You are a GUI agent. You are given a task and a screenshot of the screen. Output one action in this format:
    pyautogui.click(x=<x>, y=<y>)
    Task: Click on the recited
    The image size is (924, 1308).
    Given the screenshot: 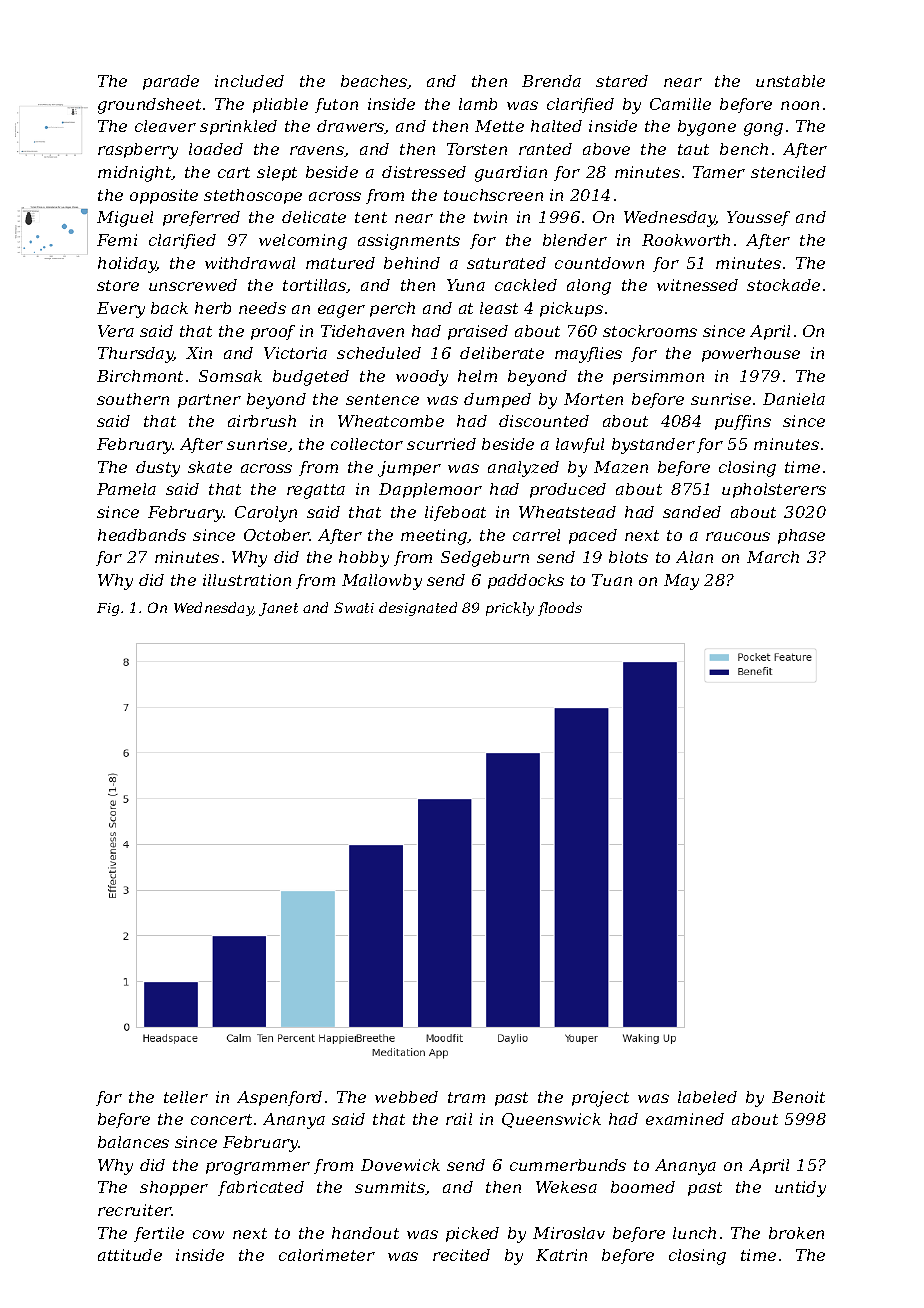 What is the action you would take?
    pyautogui.click(x=461, y=1255)
